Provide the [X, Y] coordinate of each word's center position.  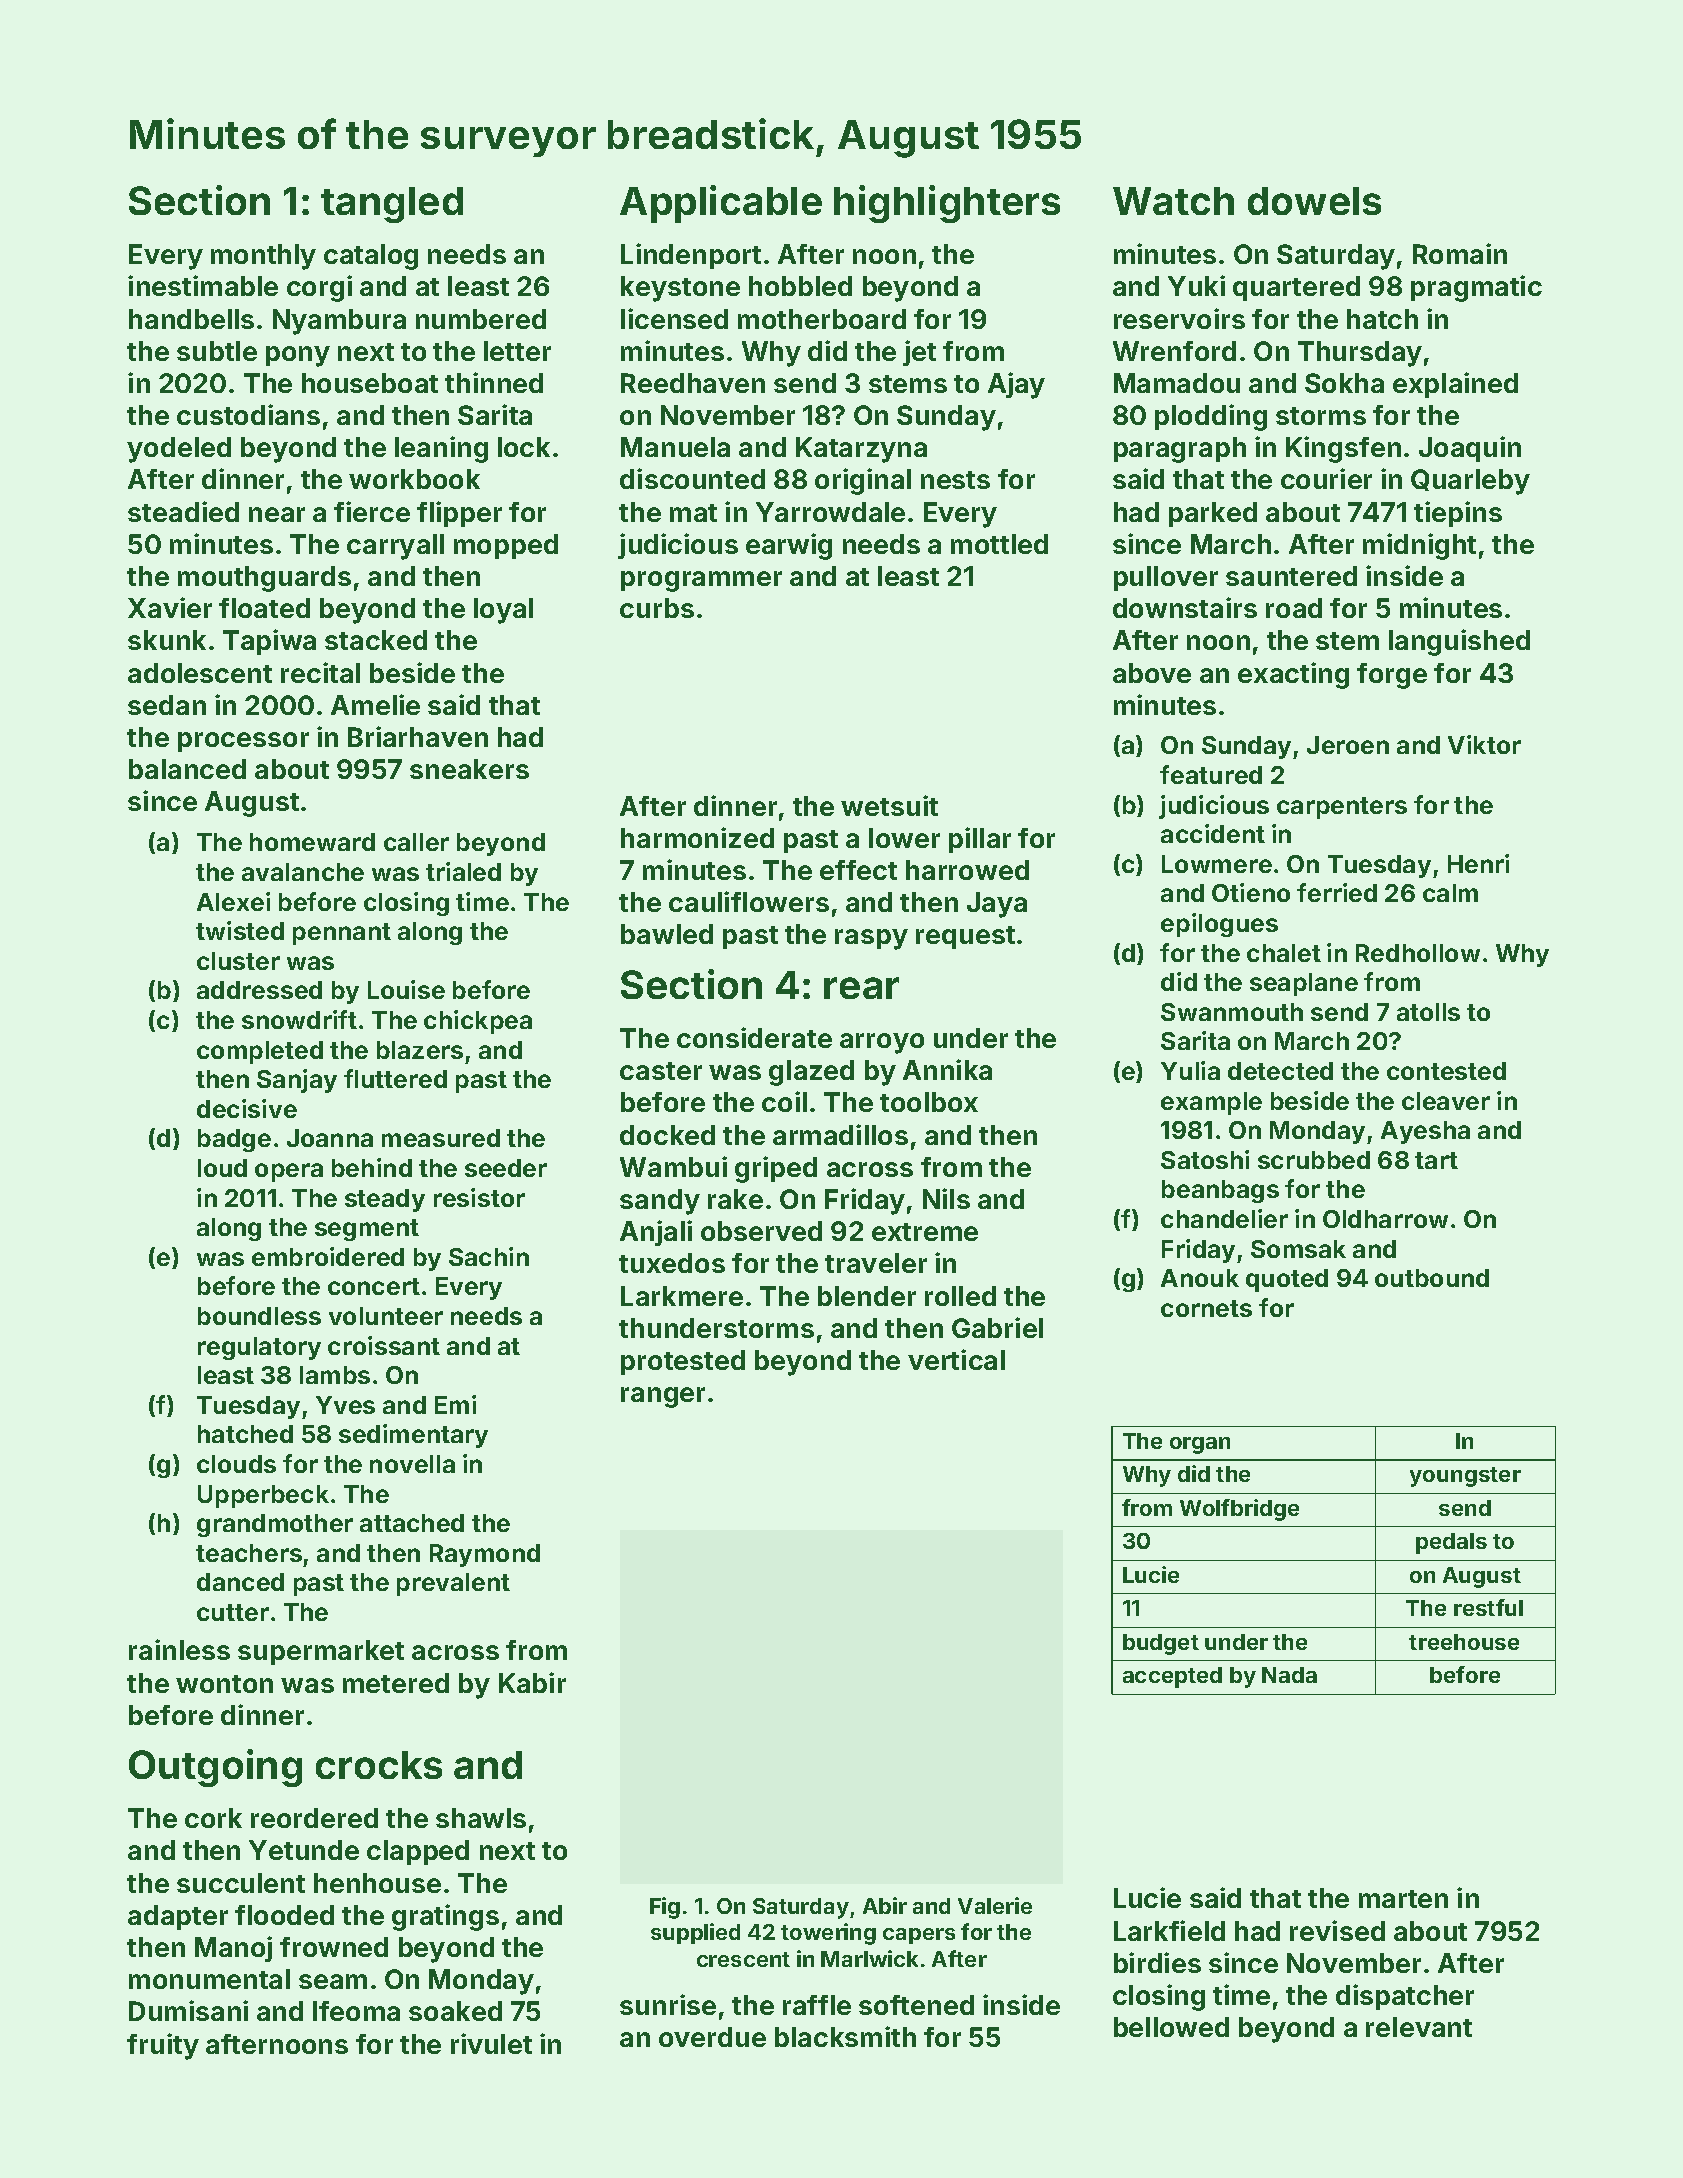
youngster [1465, 1477]
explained [1455, 385]
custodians [248, 414]
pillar [980, 840]
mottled [999, 544]
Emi [455, 1404]
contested [1446, 1071]
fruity [163, 2046]
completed [260, 1052]
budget [1161, 1644]
